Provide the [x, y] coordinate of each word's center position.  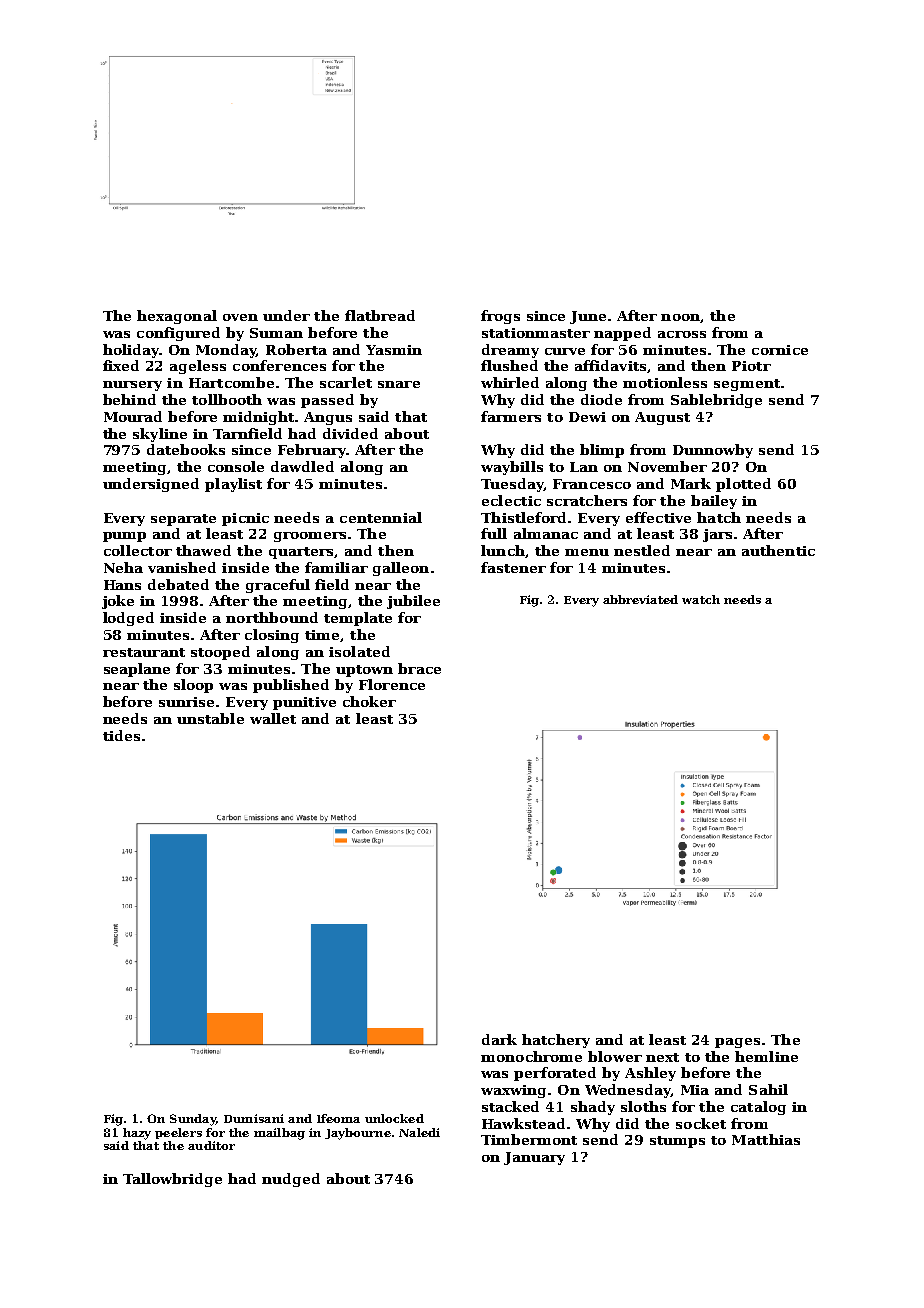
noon [680, 317]
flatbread [380, 315]
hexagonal [177, 317]
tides [121, 735]
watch [701, 599]
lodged [128, 619]
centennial [381, 517]
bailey [714, 502]
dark [499, 1039]
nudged [291, 1180]
